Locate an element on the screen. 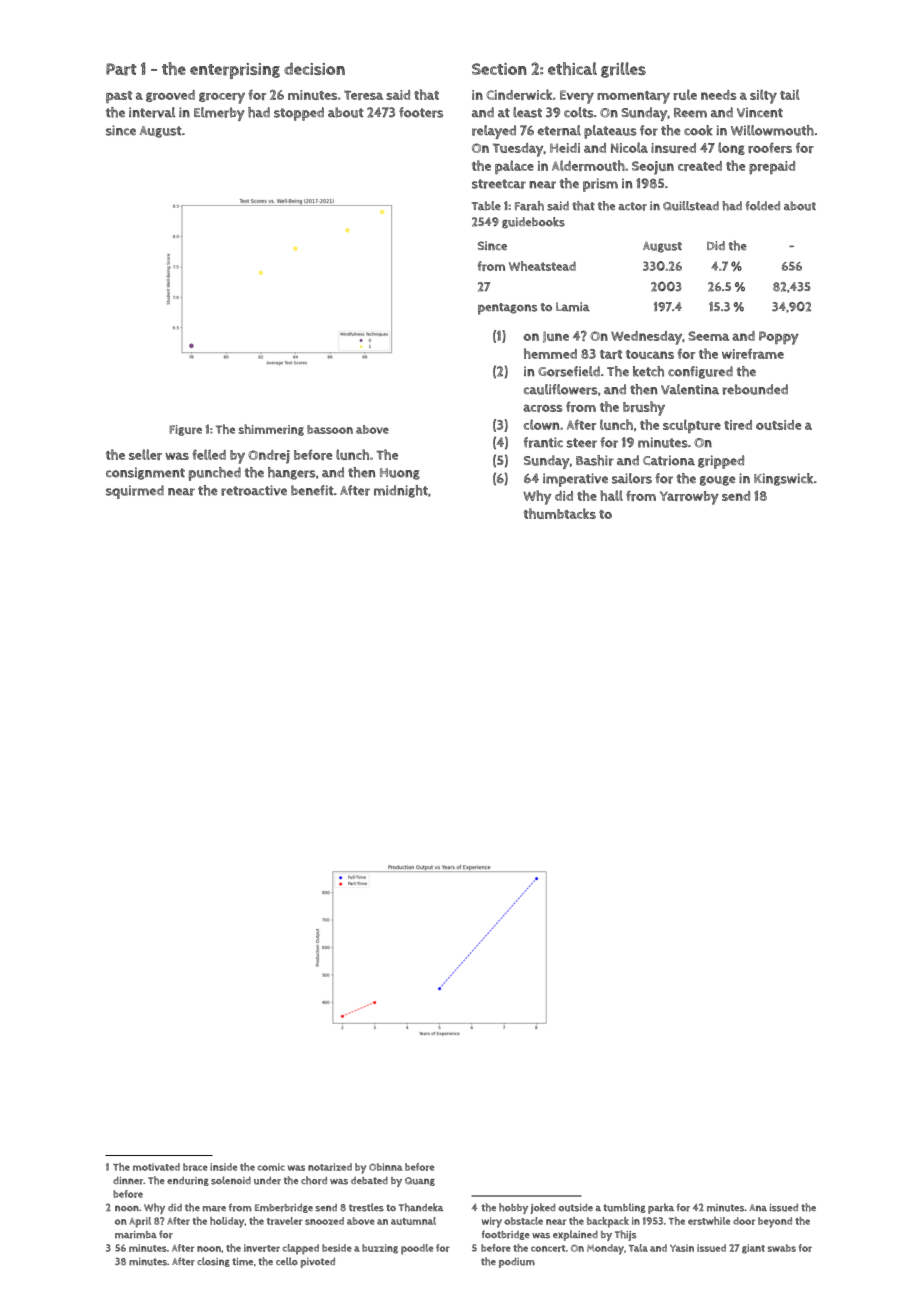 The image size is (924, 1308). Table is located at coordinates (486, 206).
